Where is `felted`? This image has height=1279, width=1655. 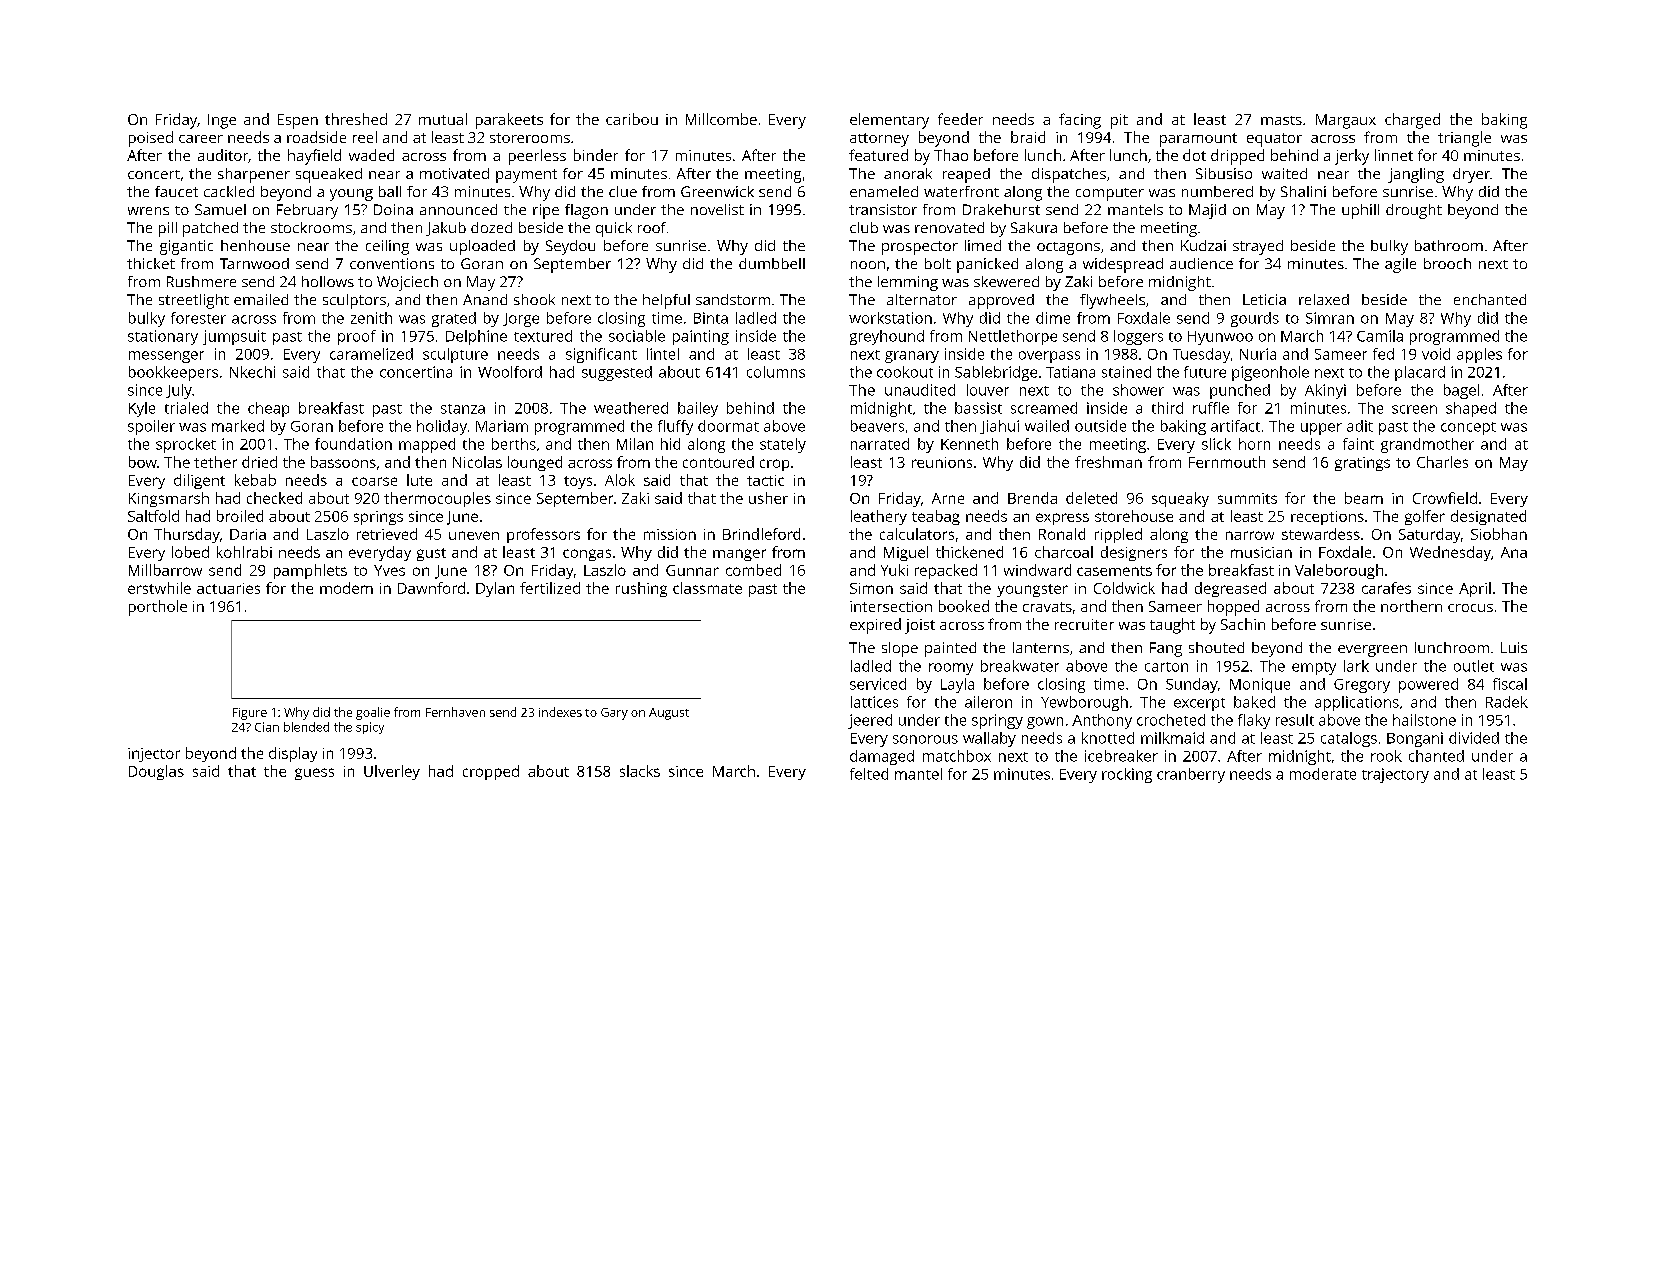 felted is located at coordinates (869, 774).
